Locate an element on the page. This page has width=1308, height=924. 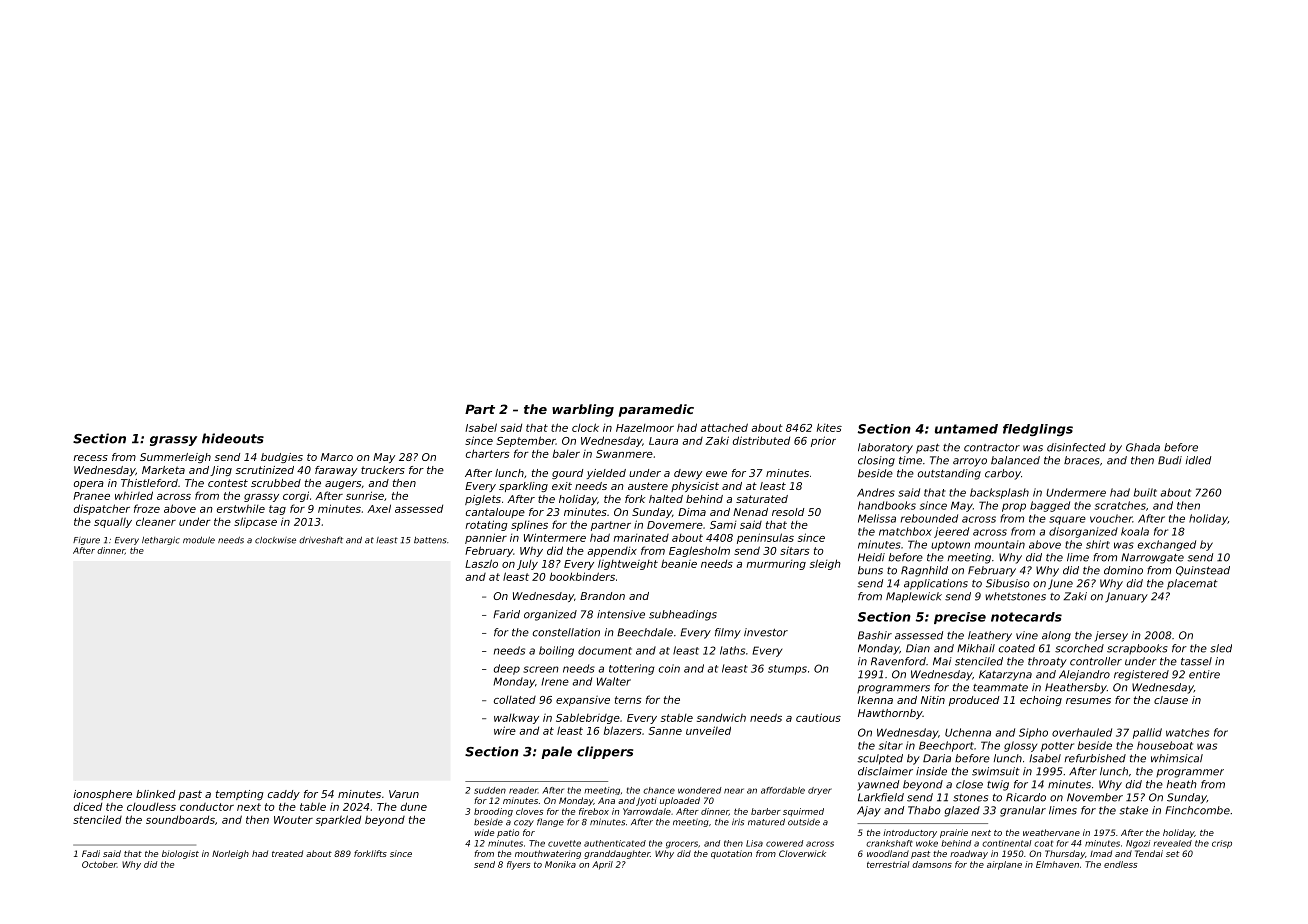
blinked is located at coordinates (155, 794).
